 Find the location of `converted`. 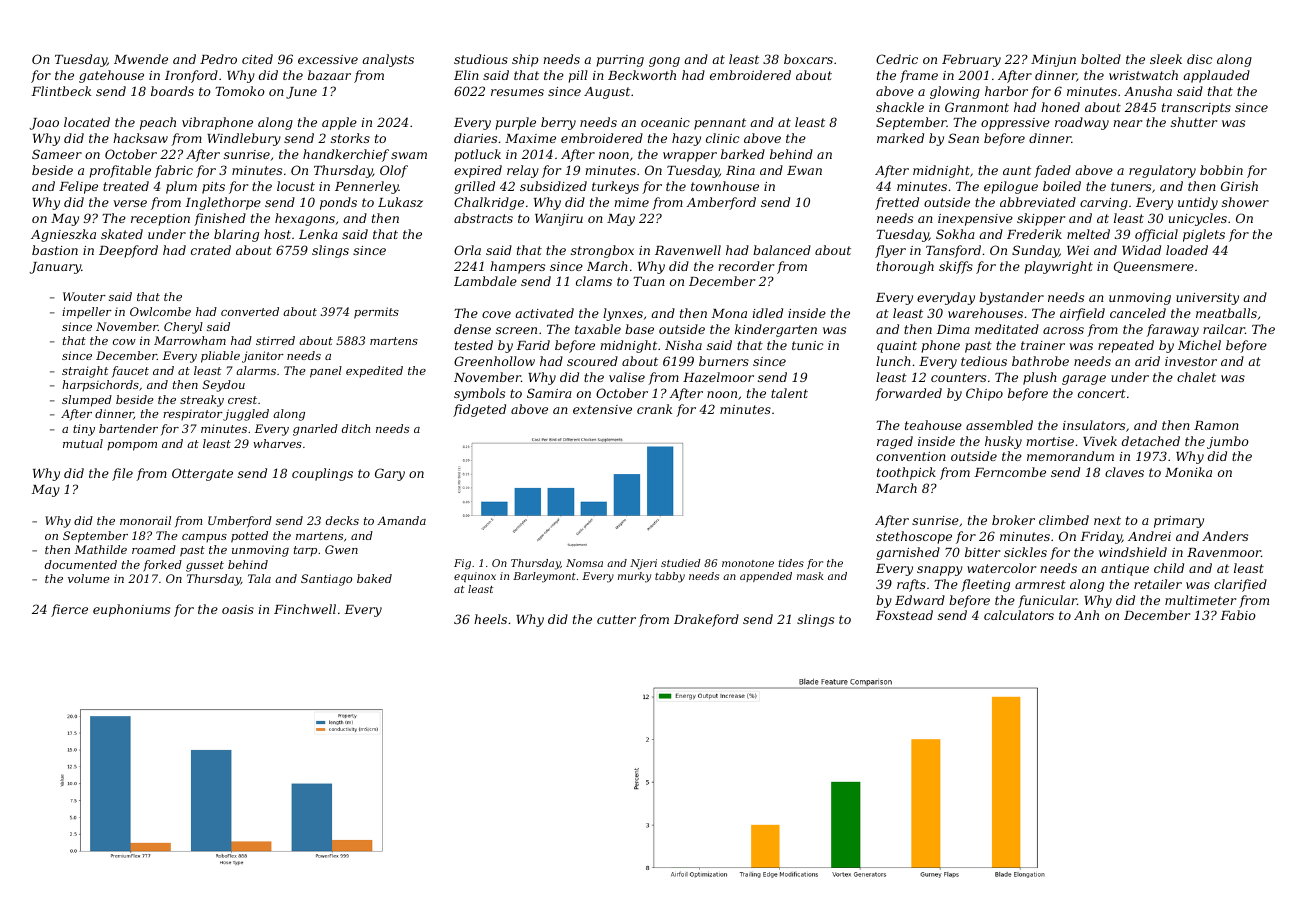

converted is located at coordinates (250, 311).
